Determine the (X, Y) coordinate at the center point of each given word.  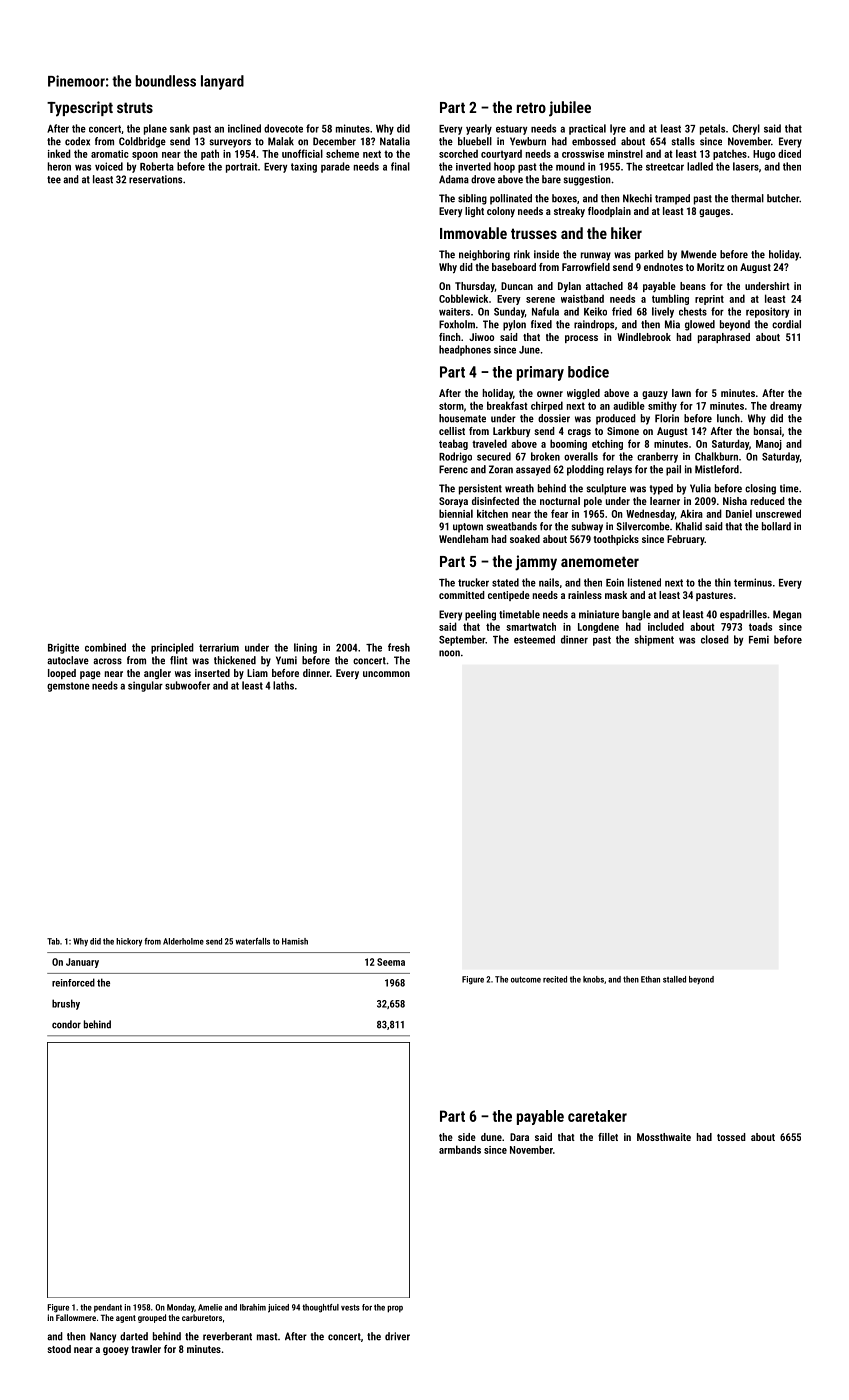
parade (335, 167)
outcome (526, 979)
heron (59, 166)
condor (66, 1024)
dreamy (786, 406)
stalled (674, 979)
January (82, 963)
